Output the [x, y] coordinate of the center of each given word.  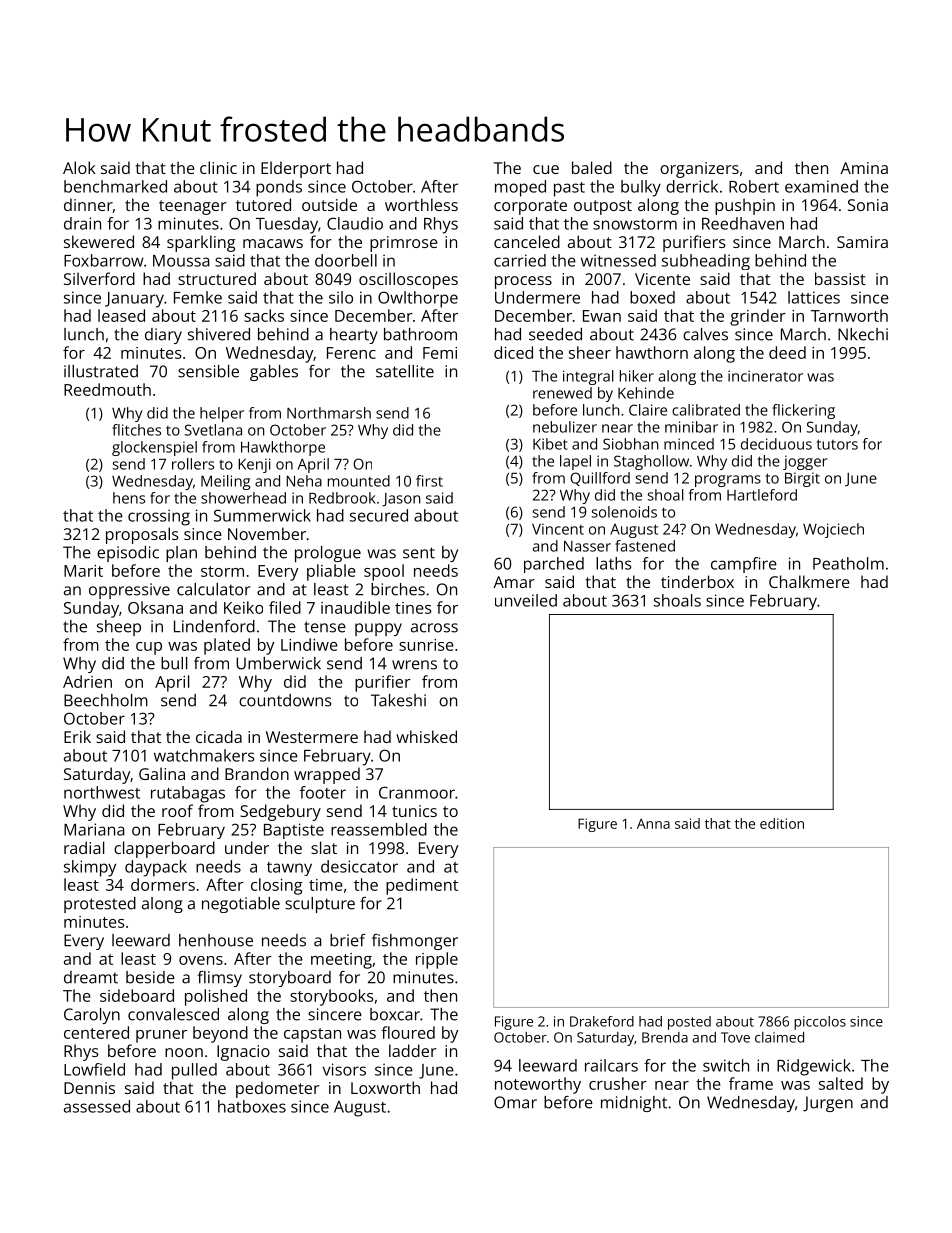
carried [520, 260]
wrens [414, 665]
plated [227, 646]
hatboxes [252, 1106]
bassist [840, 278]
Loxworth [385, 1087]
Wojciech [833, 530]
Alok [79, 167]
